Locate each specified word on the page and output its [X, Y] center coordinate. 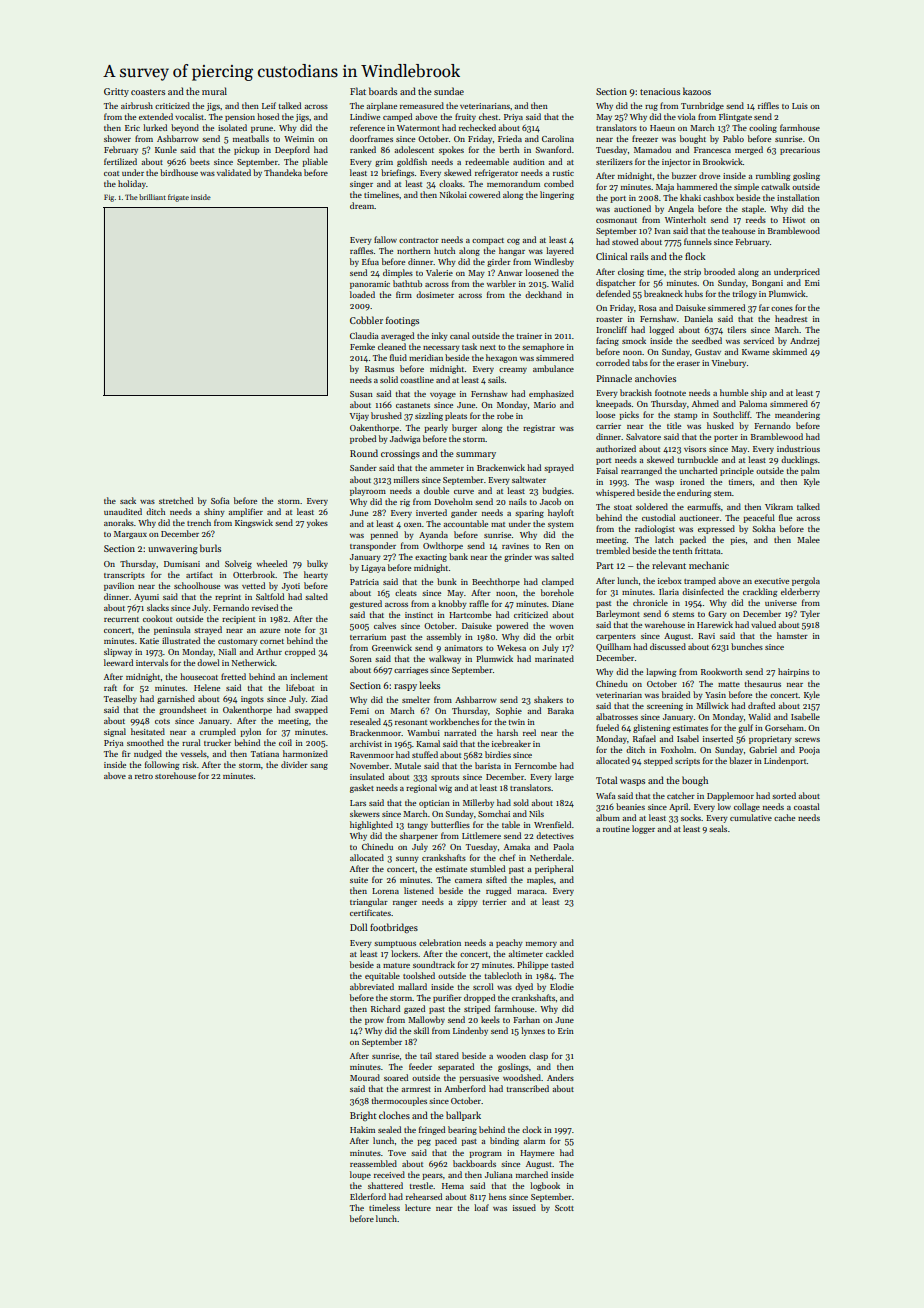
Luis [800, 106]
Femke [362, 346]
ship [759, 393]
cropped [300, 652]
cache [784, 817]
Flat [358, 91]
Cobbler [366, 320]
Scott [564, 1208]
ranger [405, 904]
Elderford [368, 1196]
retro [144, 776]
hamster [792, 635]
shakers [548, 699]
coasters [148, 92]
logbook [545, 1186]
